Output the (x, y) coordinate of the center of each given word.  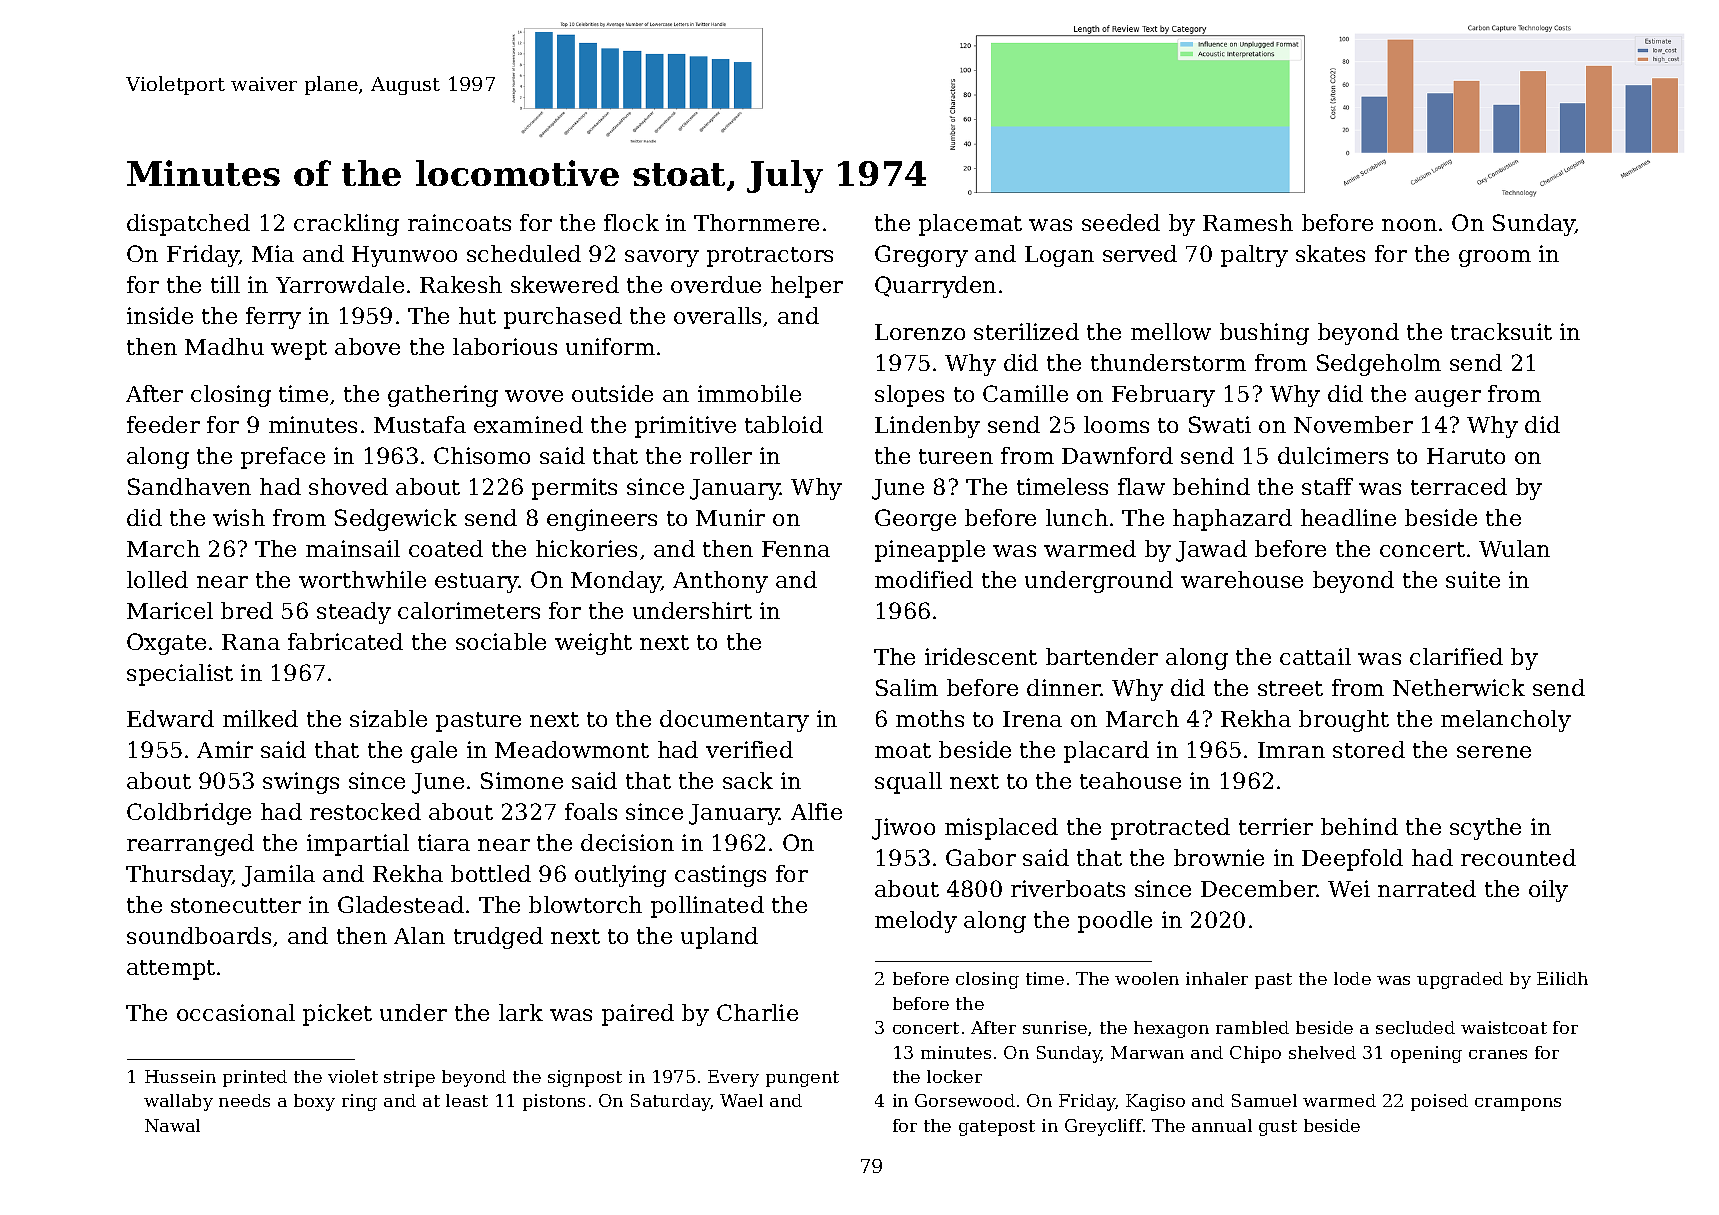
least (467, 1100)
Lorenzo (920, 332)
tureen (956, 456)
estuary (477, 583)
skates (1330, 253)
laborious (505, 346)
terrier (1276, 826)
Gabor (981, 857)
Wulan (1514, 548)
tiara (444, 842)
